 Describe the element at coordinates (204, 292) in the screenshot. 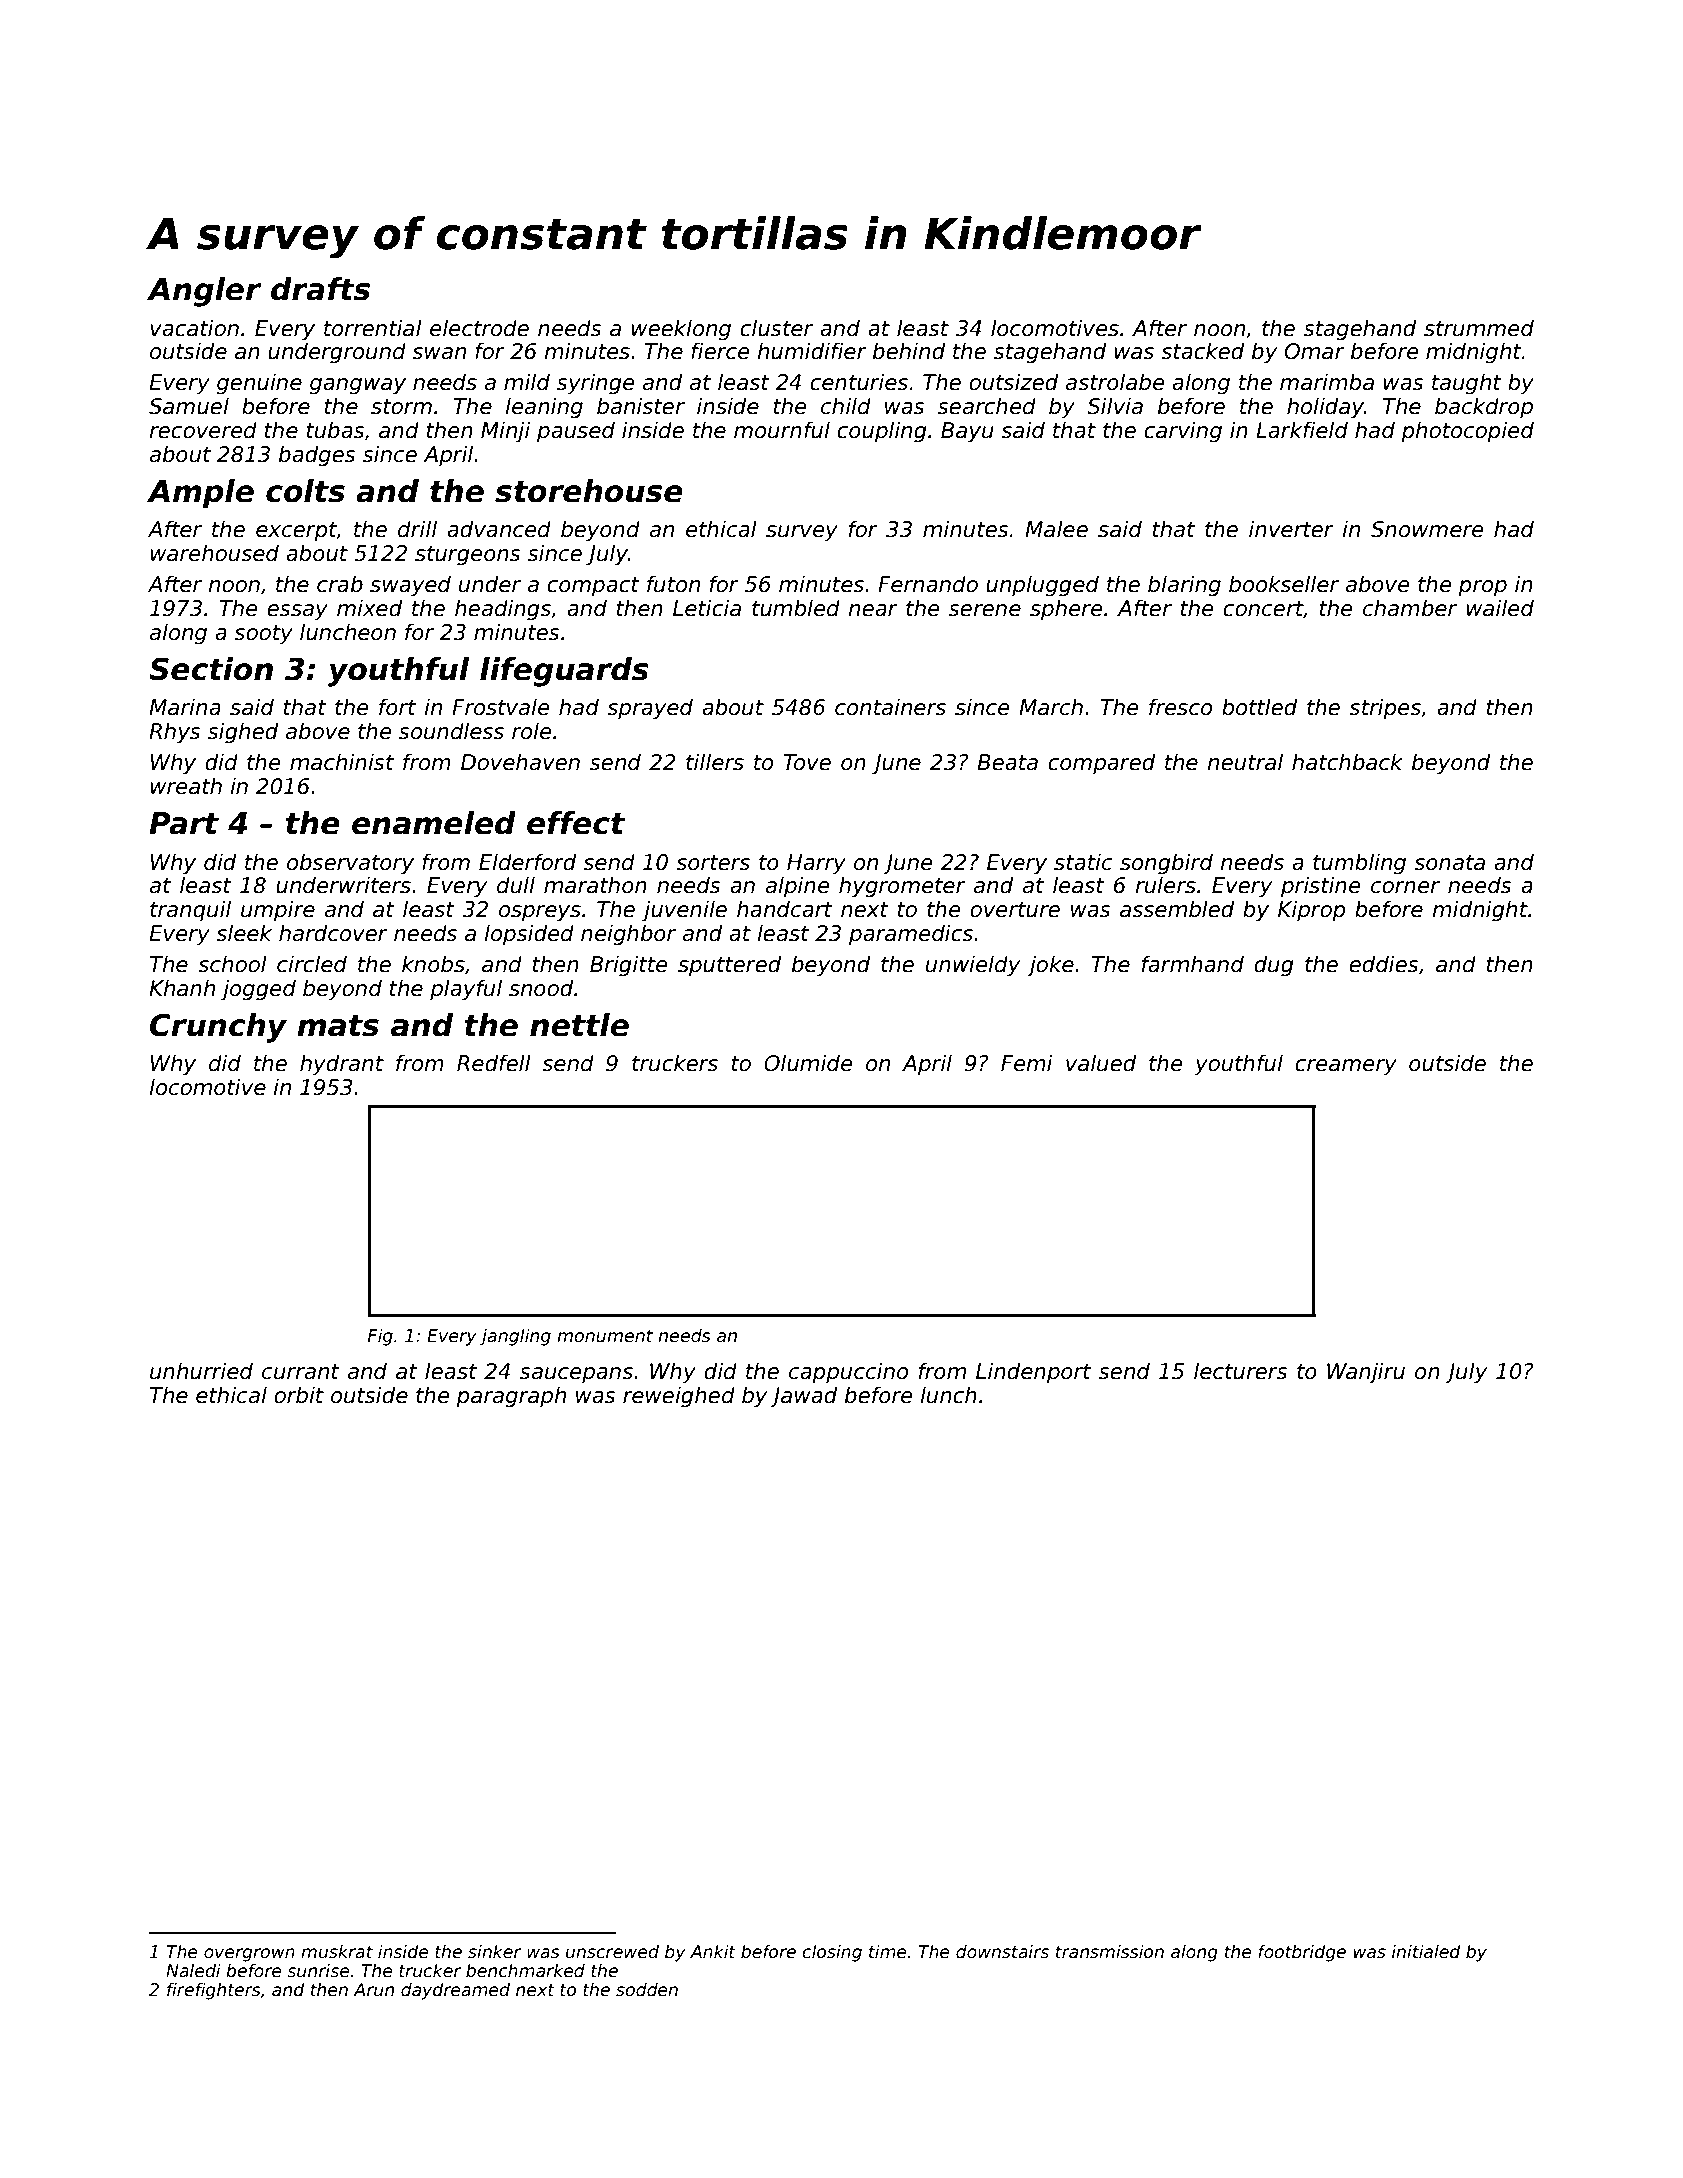

I see `Angler` at that location.
